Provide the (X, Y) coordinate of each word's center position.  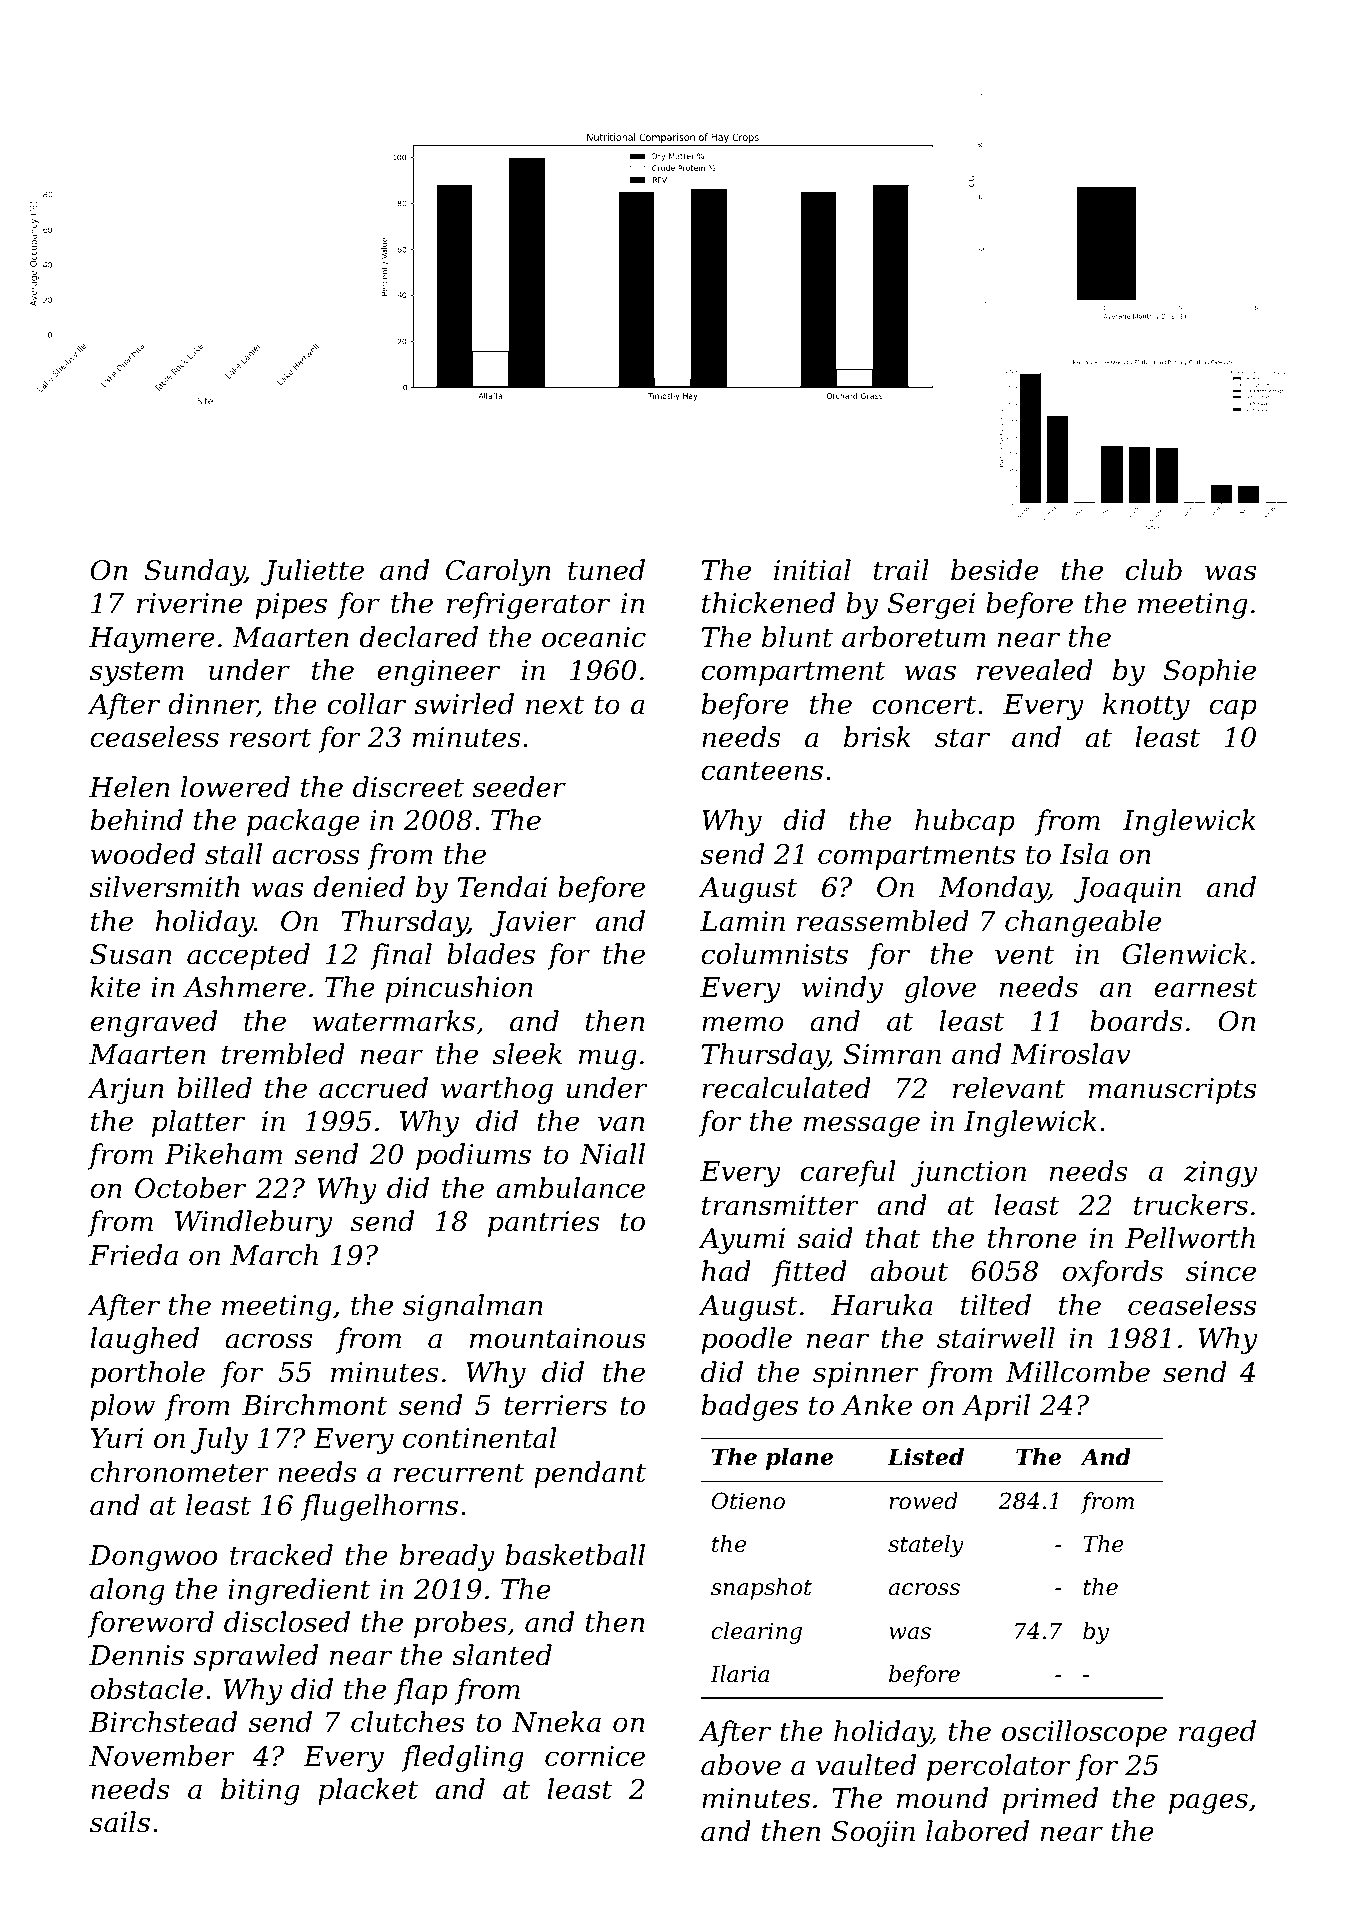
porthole (148, 1374)
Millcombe (1078, 1372)
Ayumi (741, 1241)
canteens (762, 771)
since (1221, 1271)
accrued (373, 1088)
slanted (502, 1655)
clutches (407, 1722)
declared (419, 637)
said (825, 1238)
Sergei (931, 606)
